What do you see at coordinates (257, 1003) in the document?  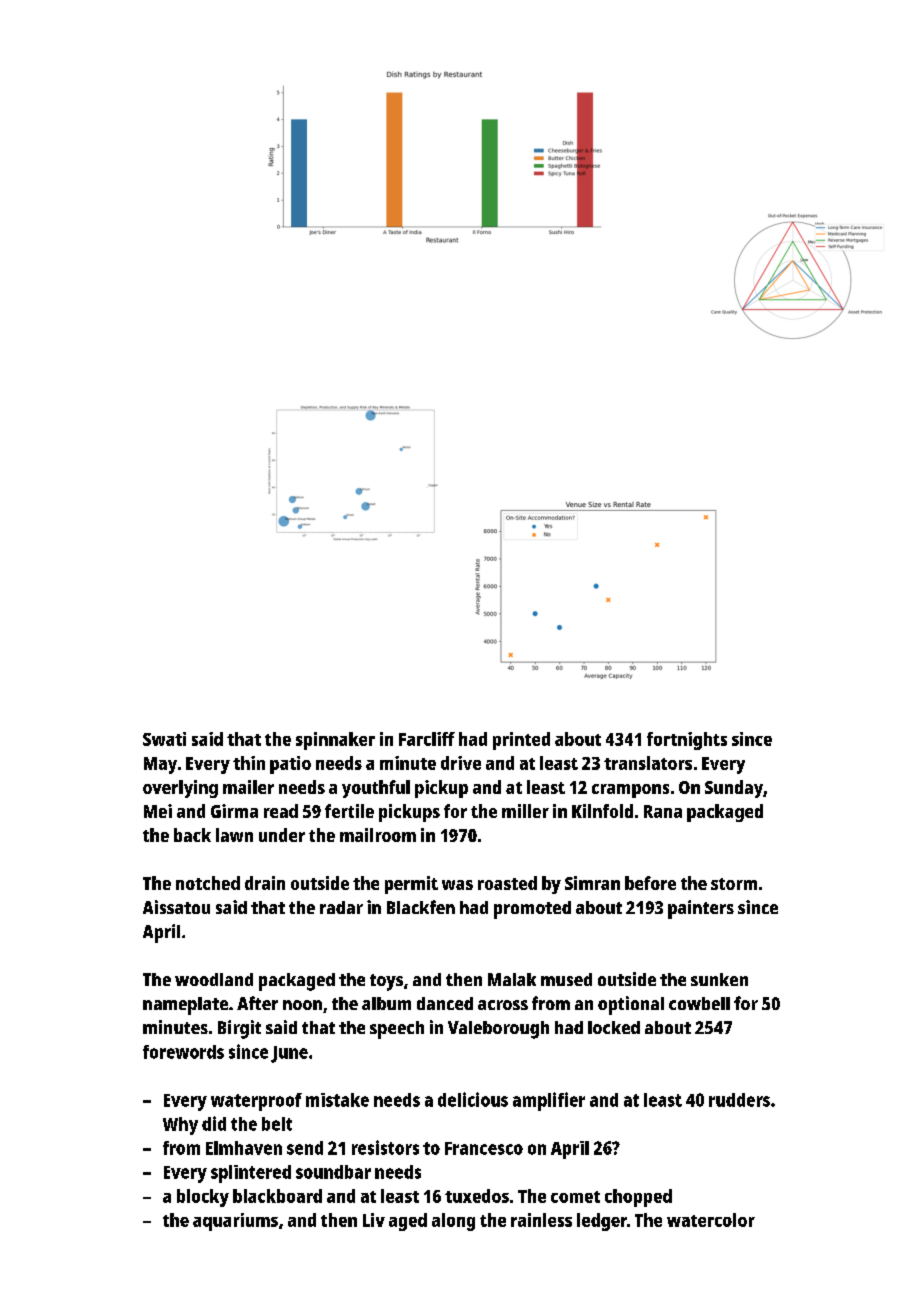 I see `After` at bounding box center [257, 1003].
